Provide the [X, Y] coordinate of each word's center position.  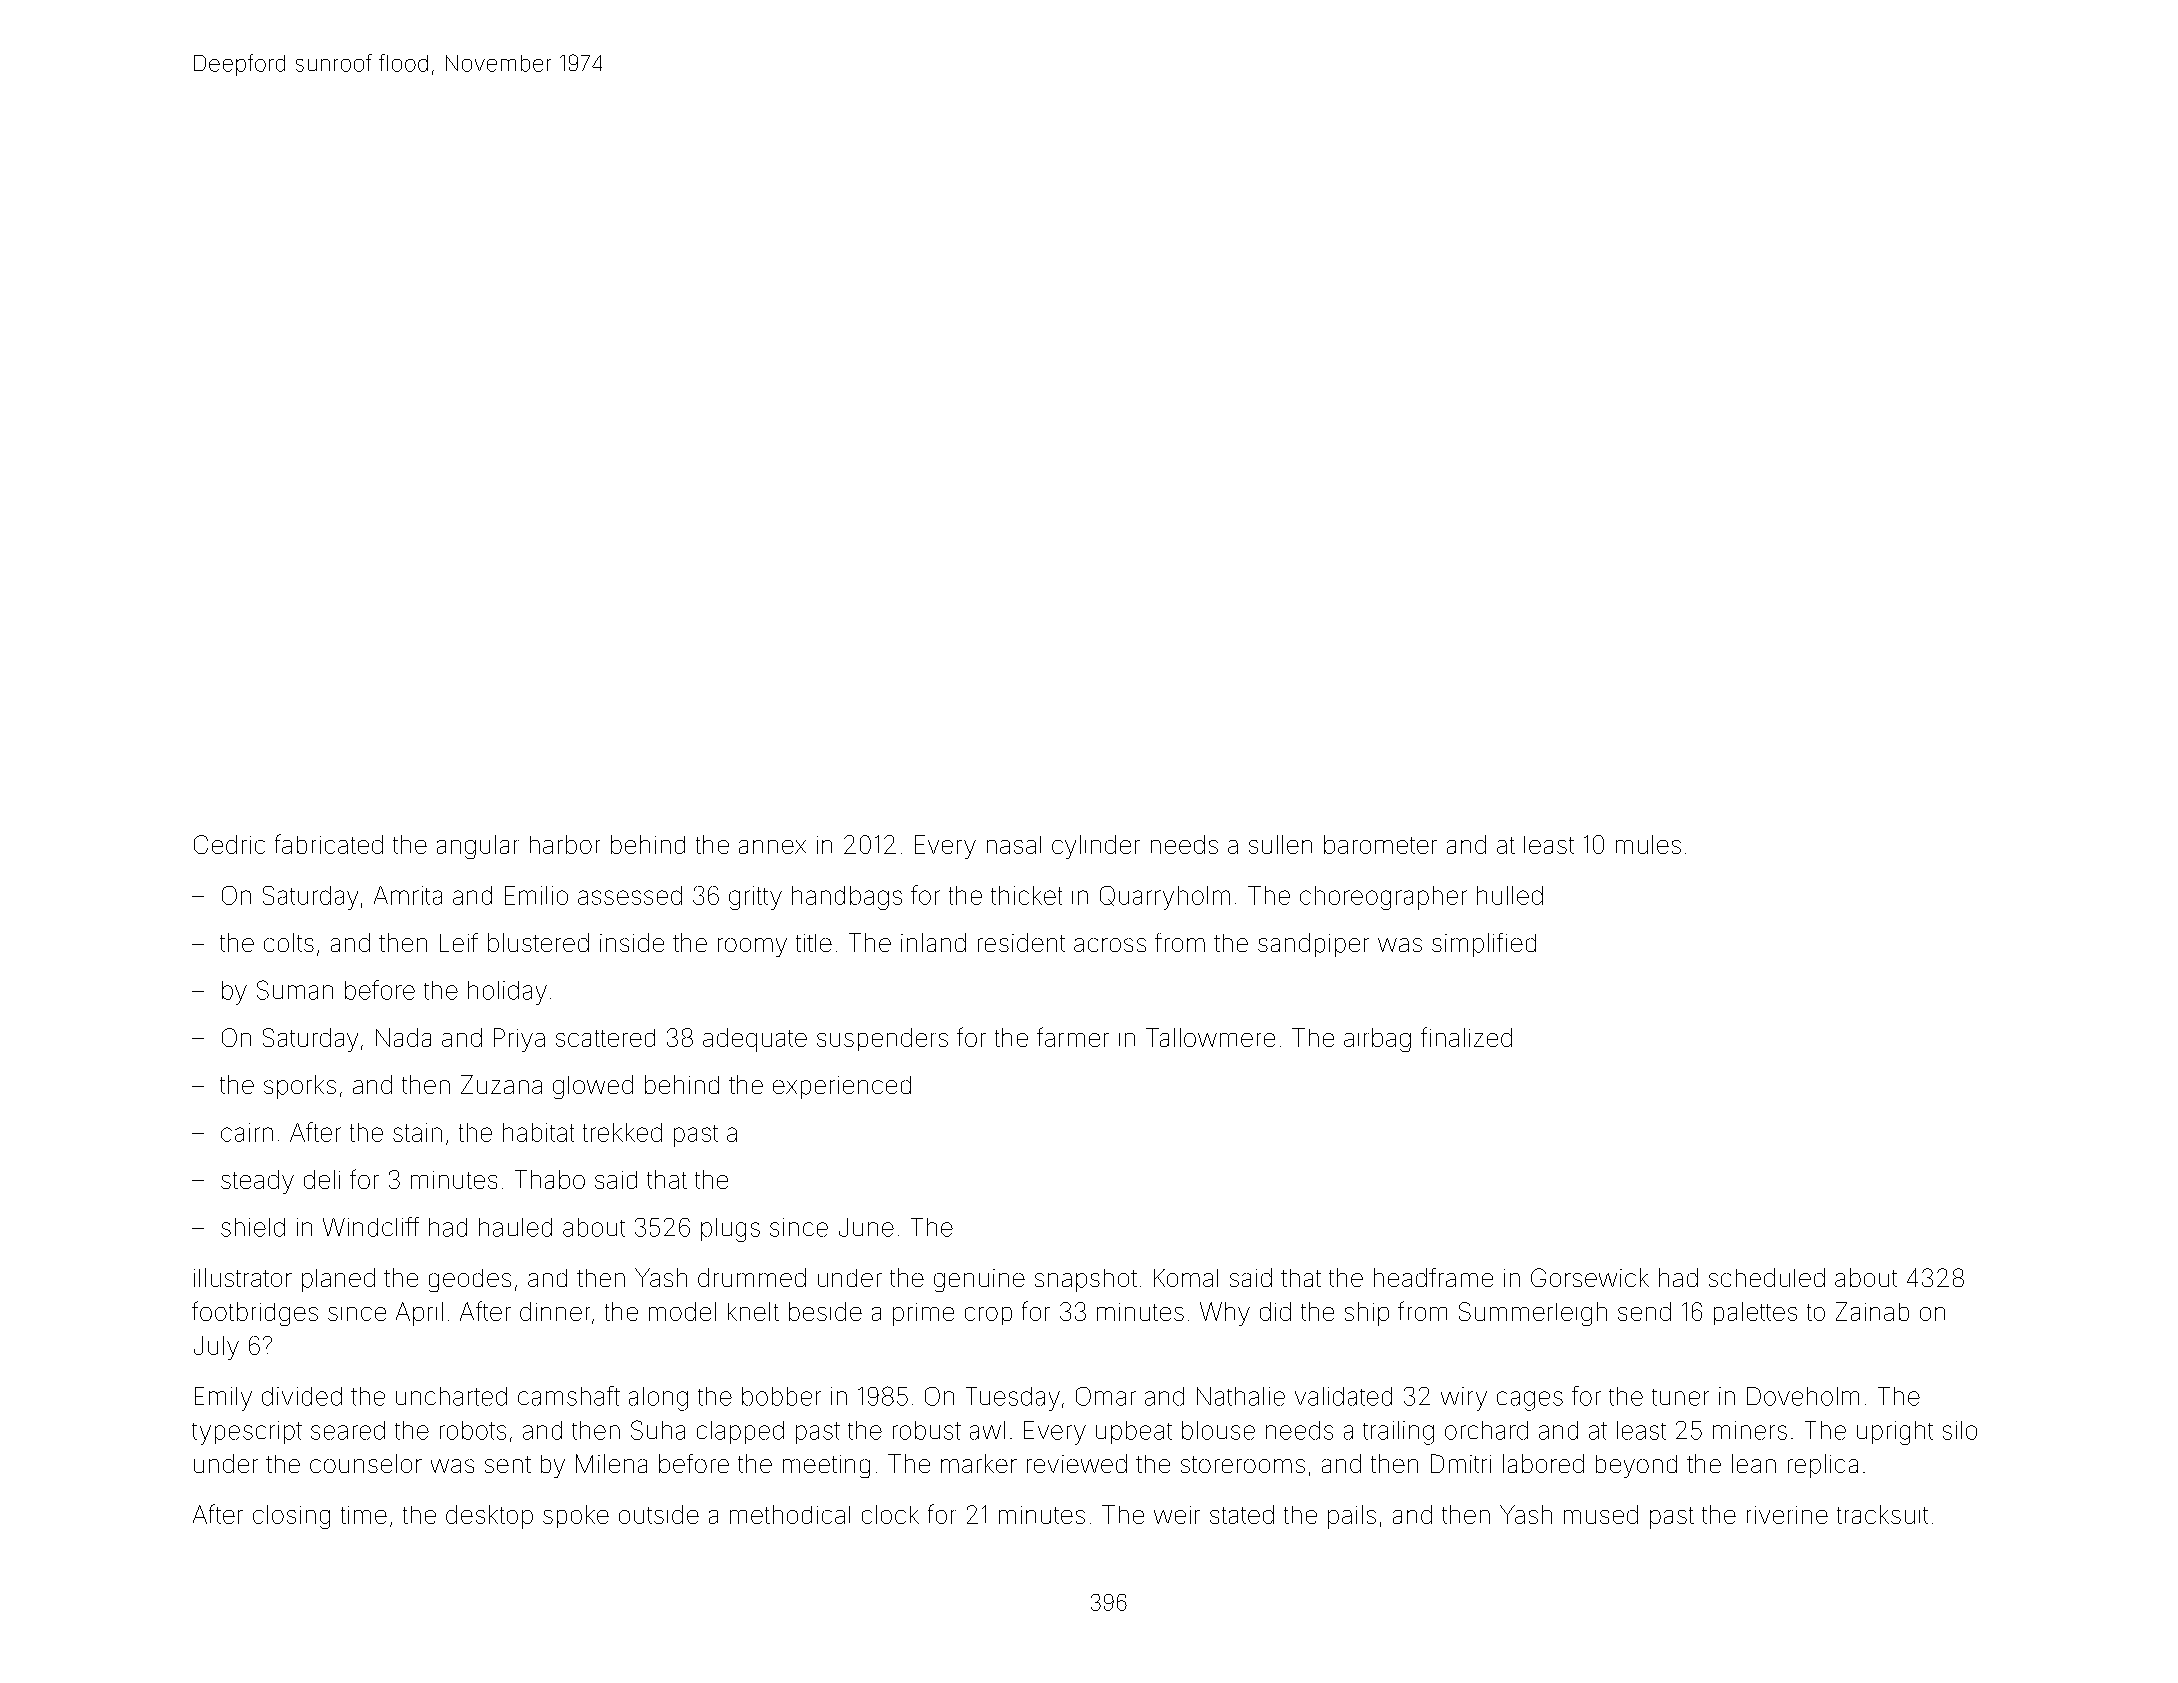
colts [289, 942]
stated [1242, 1514]
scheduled [1767, 1277]
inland [933, 942]
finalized [1466, 1037]
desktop [489, 1517]
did [1275, 1311]
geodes [470, 1280]
